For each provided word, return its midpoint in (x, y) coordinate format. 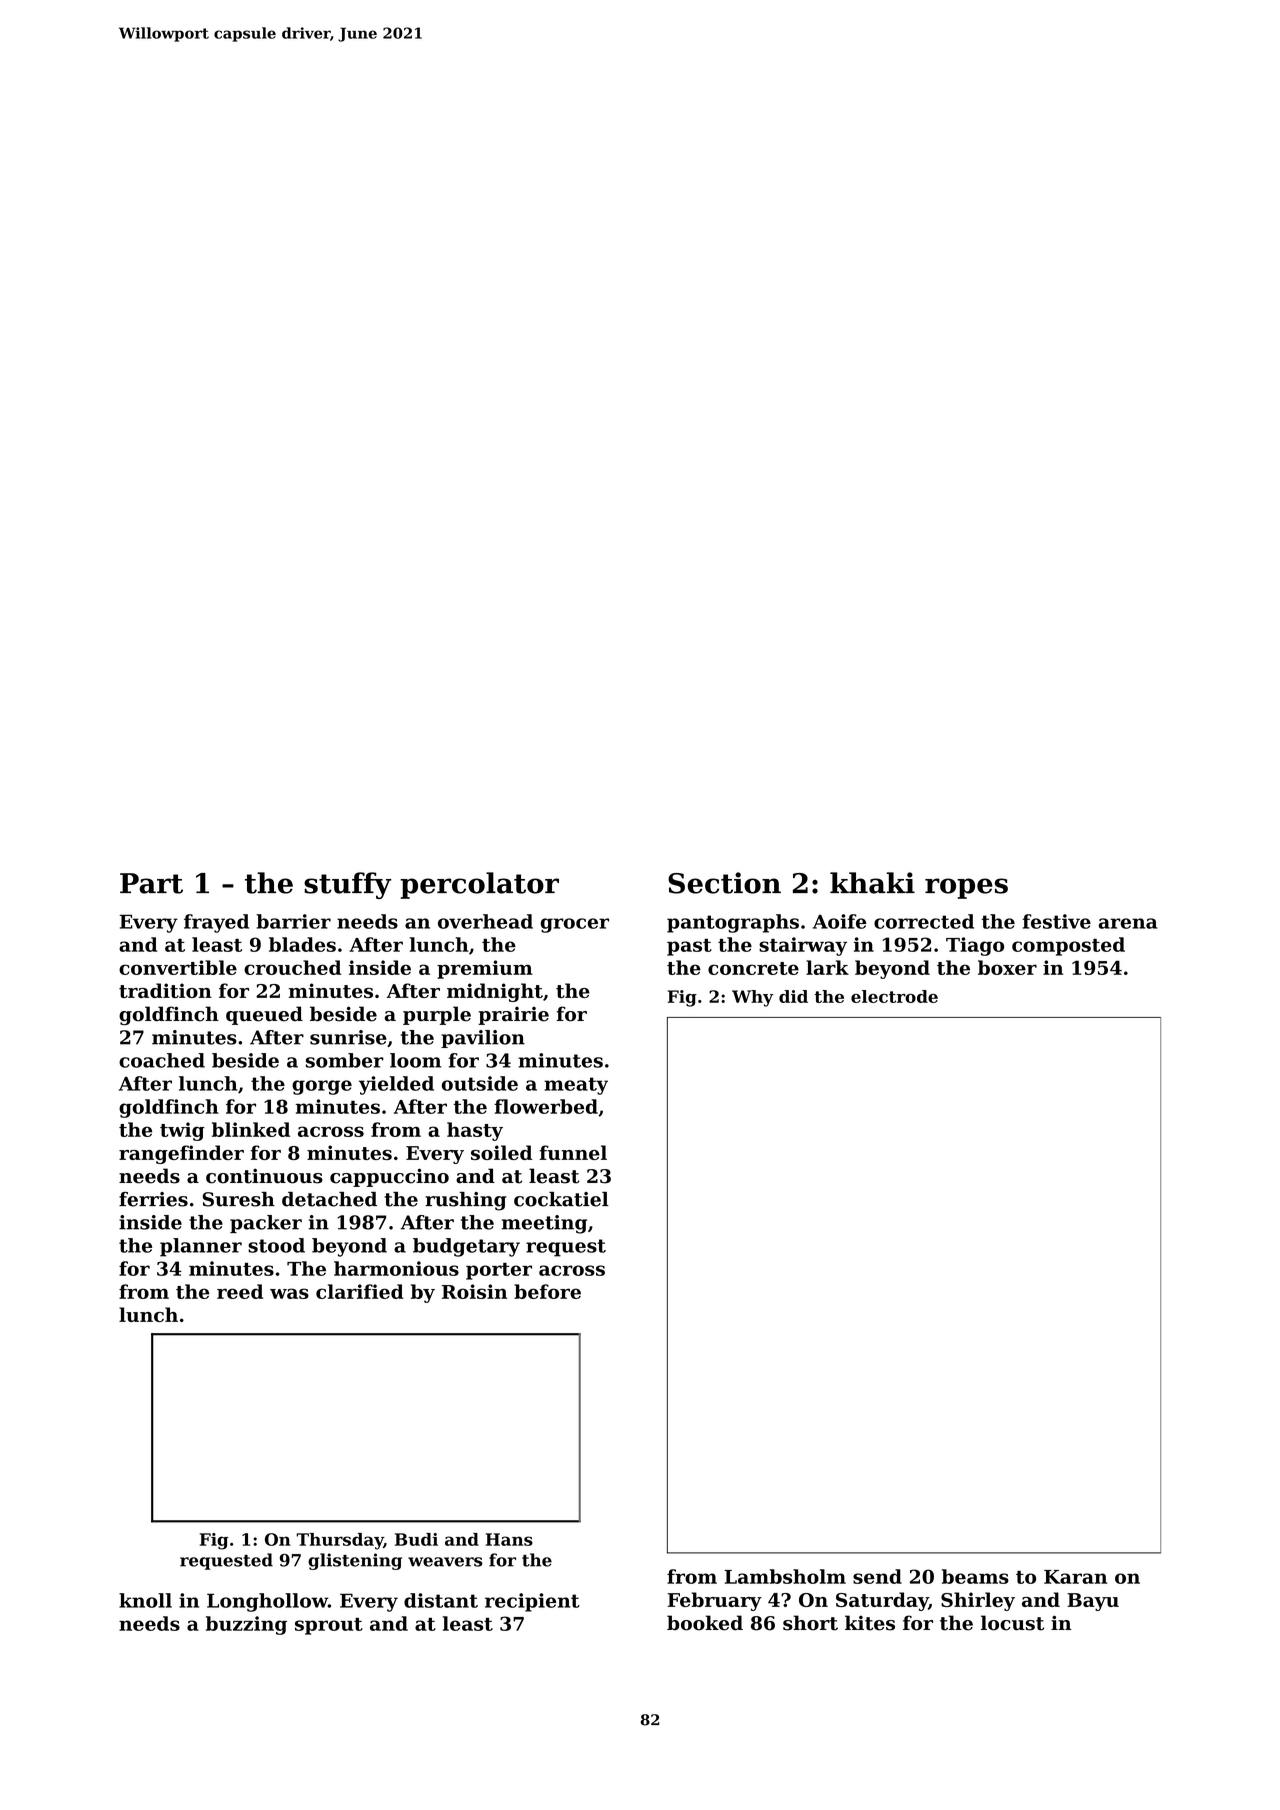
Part (151, 883)
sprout (329, 1626)
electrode (894, 996)
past (689, 947)
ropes (966, 888)
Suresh (238, 1199)
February (715, 1601)
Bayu (1093, 1602)
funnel (573, 1152)
